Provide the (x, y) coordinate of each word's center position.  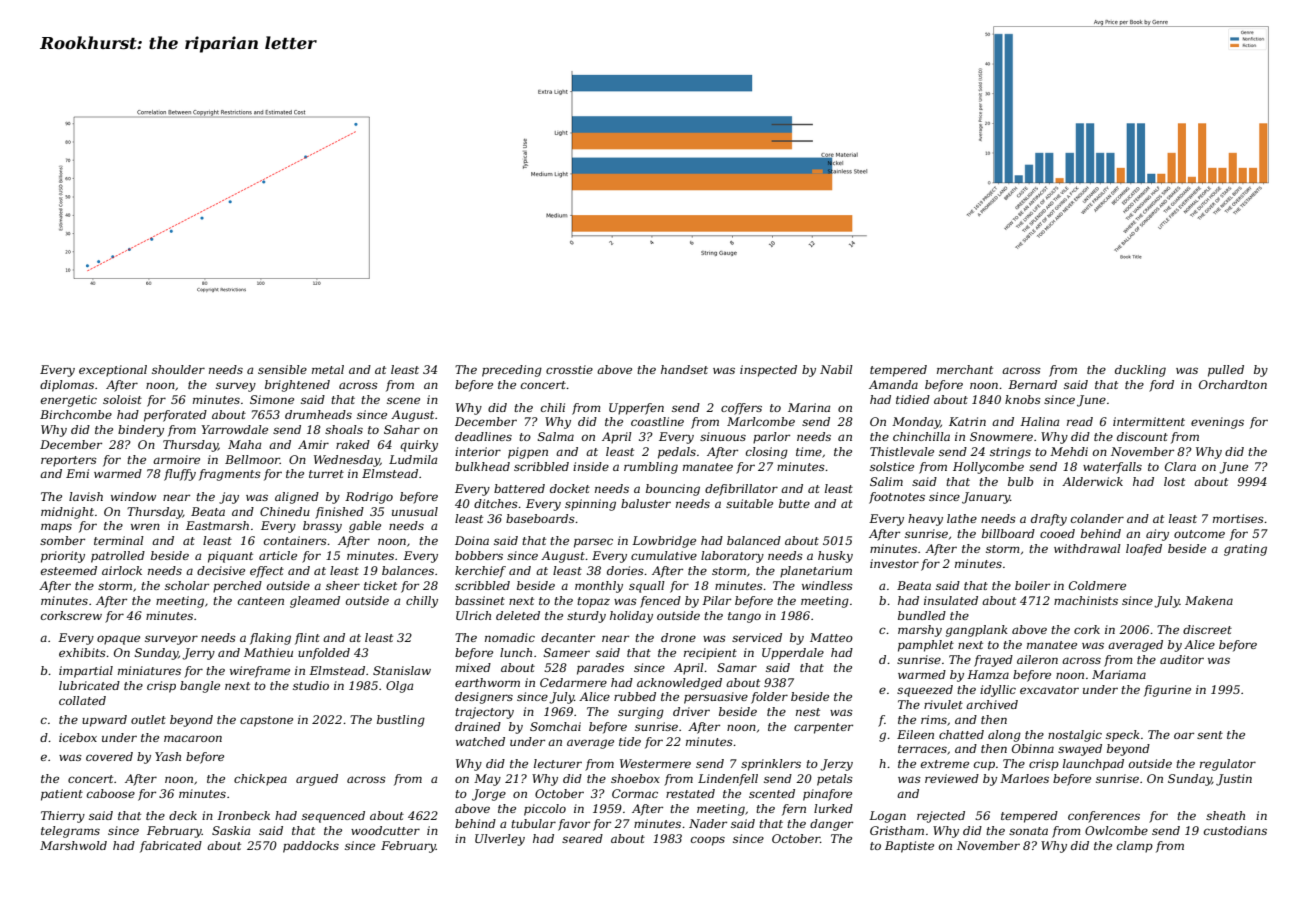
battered (519, 488)
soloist (122, 399)
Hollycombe (988, 468)
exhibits (82, 652)
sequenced (333, 817)
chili (553, 407)
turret (326, 474)
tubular (533, 823)
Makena (1209, 600)
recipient (710, 654)
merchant (965, 369)
